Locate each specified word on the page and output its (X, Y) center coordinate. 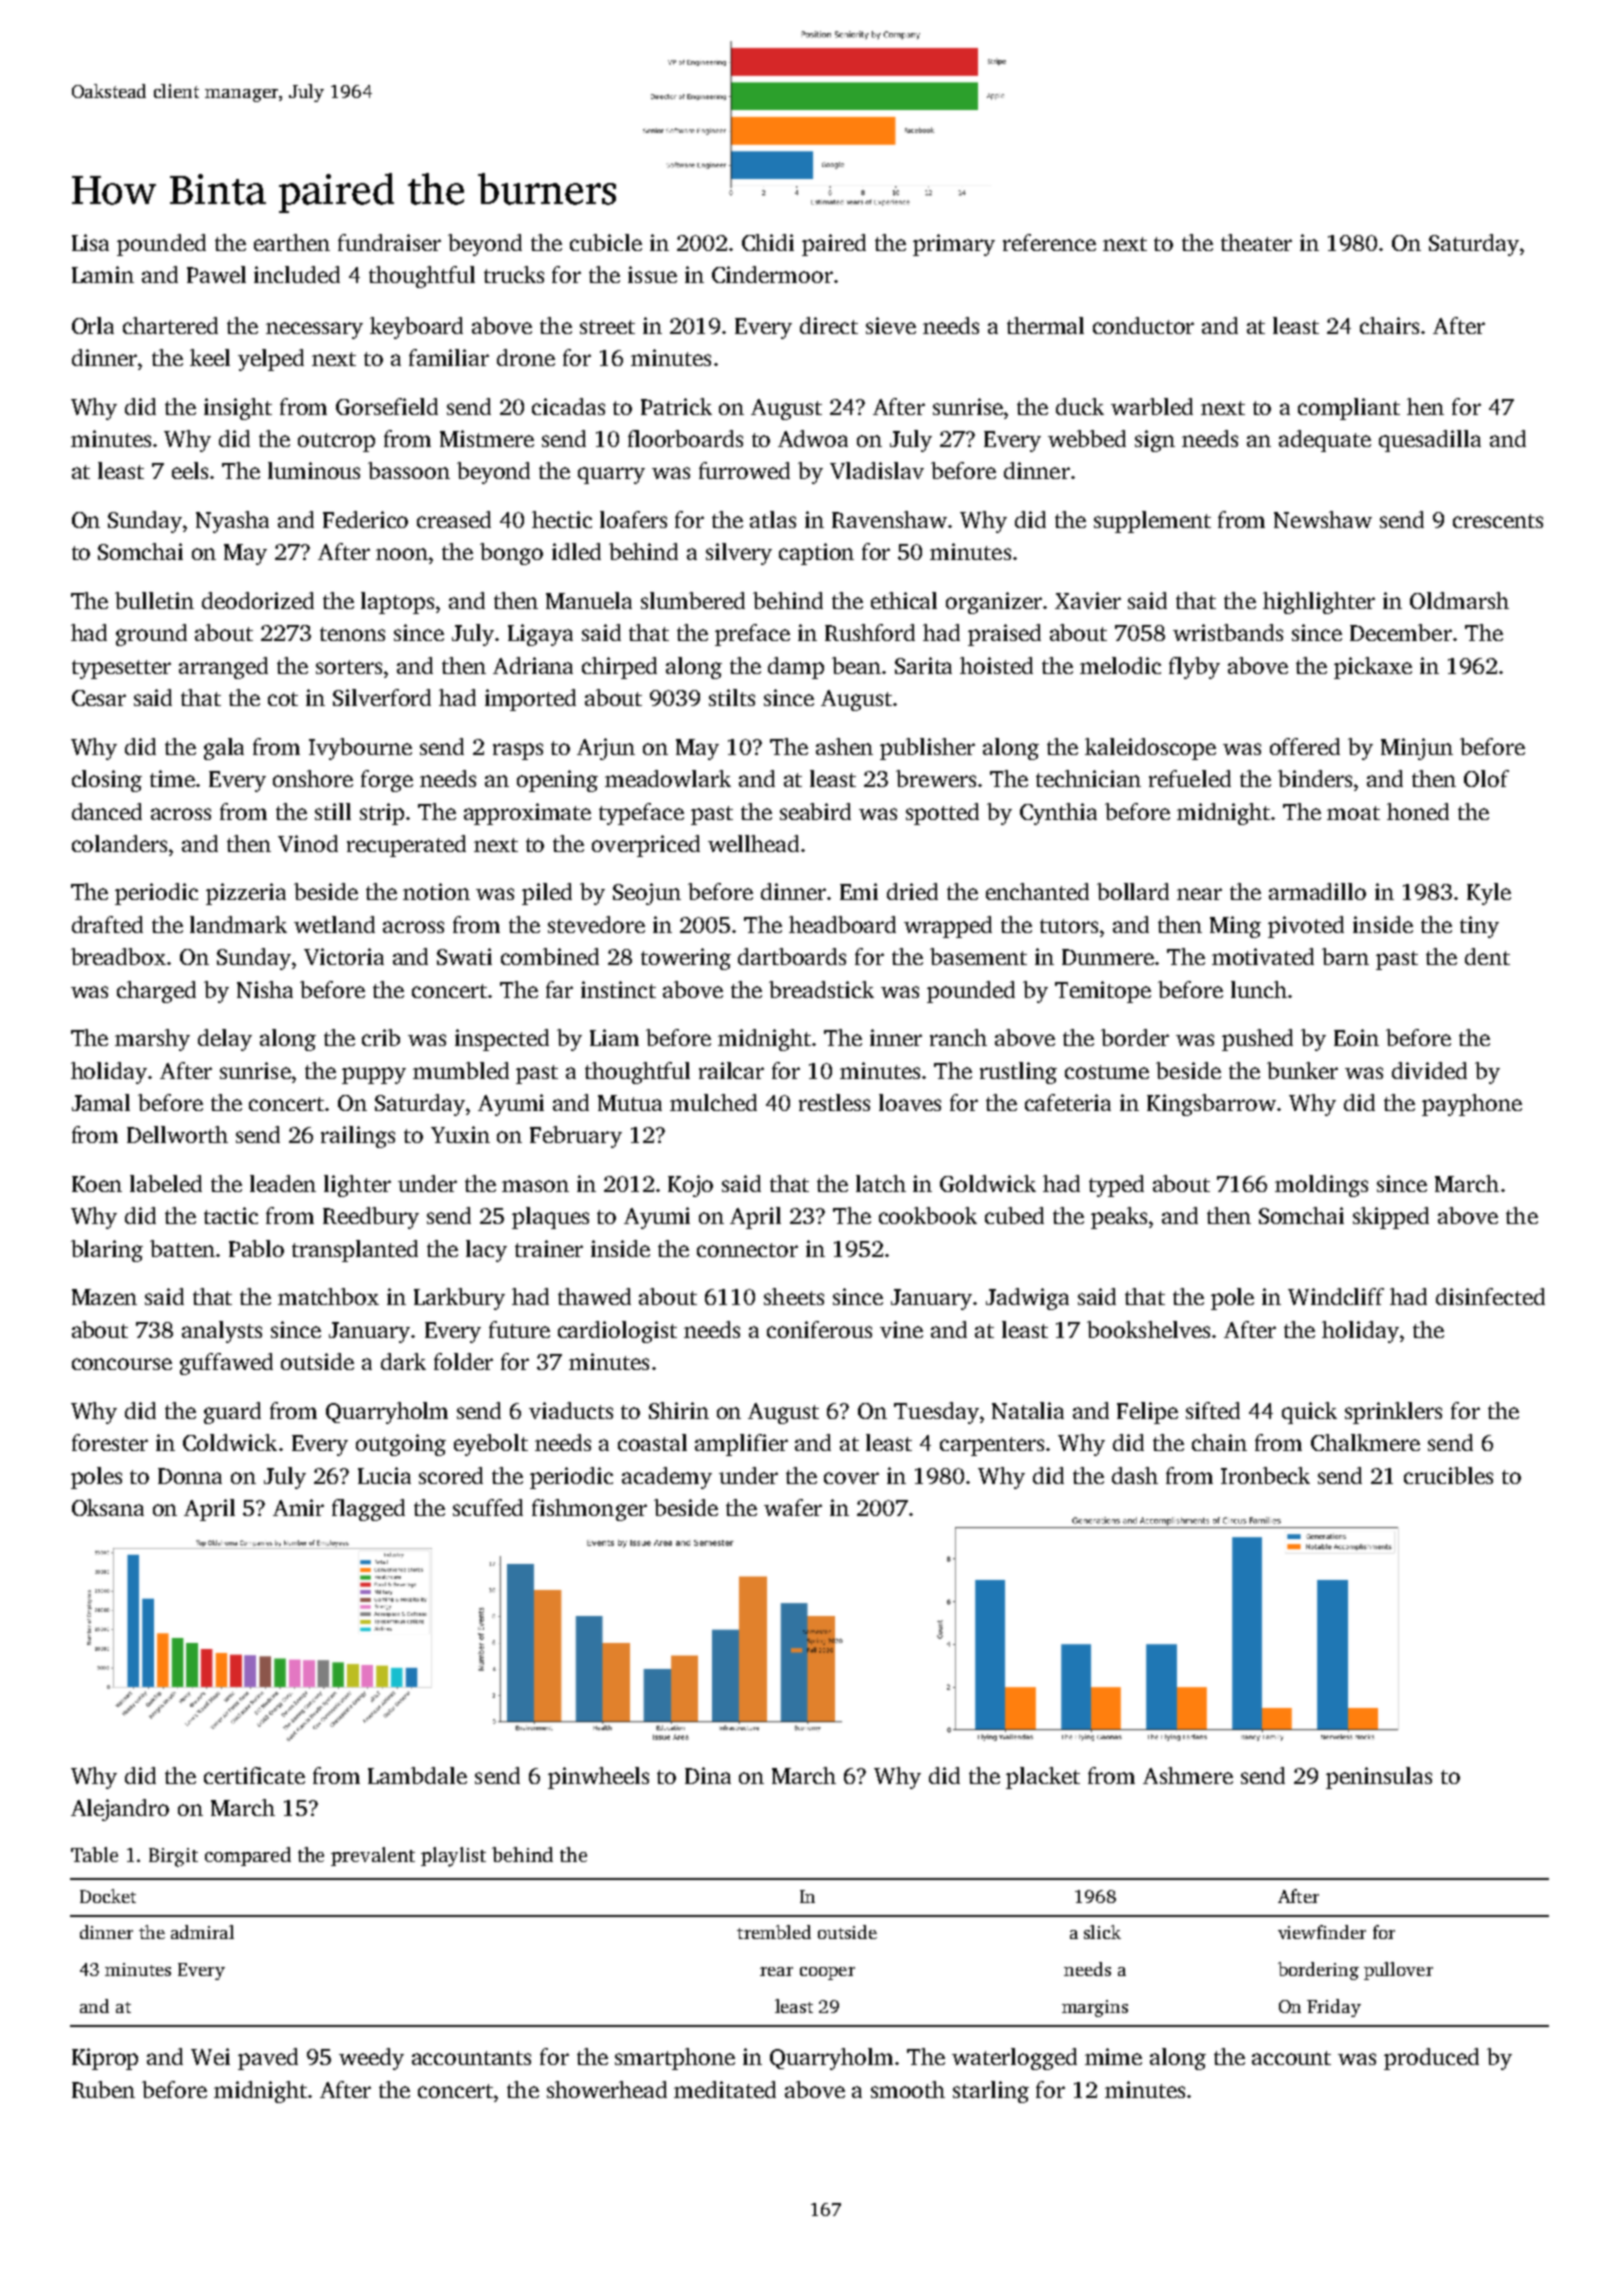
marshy (152, 1040)
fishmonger (589, 1510)
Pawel (216, 274)
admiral (202, 1932)
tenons (352, 634)
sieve (891, 325)
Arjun (606, 749)
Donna (190, 1476)
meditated (725, 2089)
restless (834, 1102)
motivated (1263, 956)
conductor (1143, 325)
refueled (1190, 778)
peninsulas (1379, 1778)
